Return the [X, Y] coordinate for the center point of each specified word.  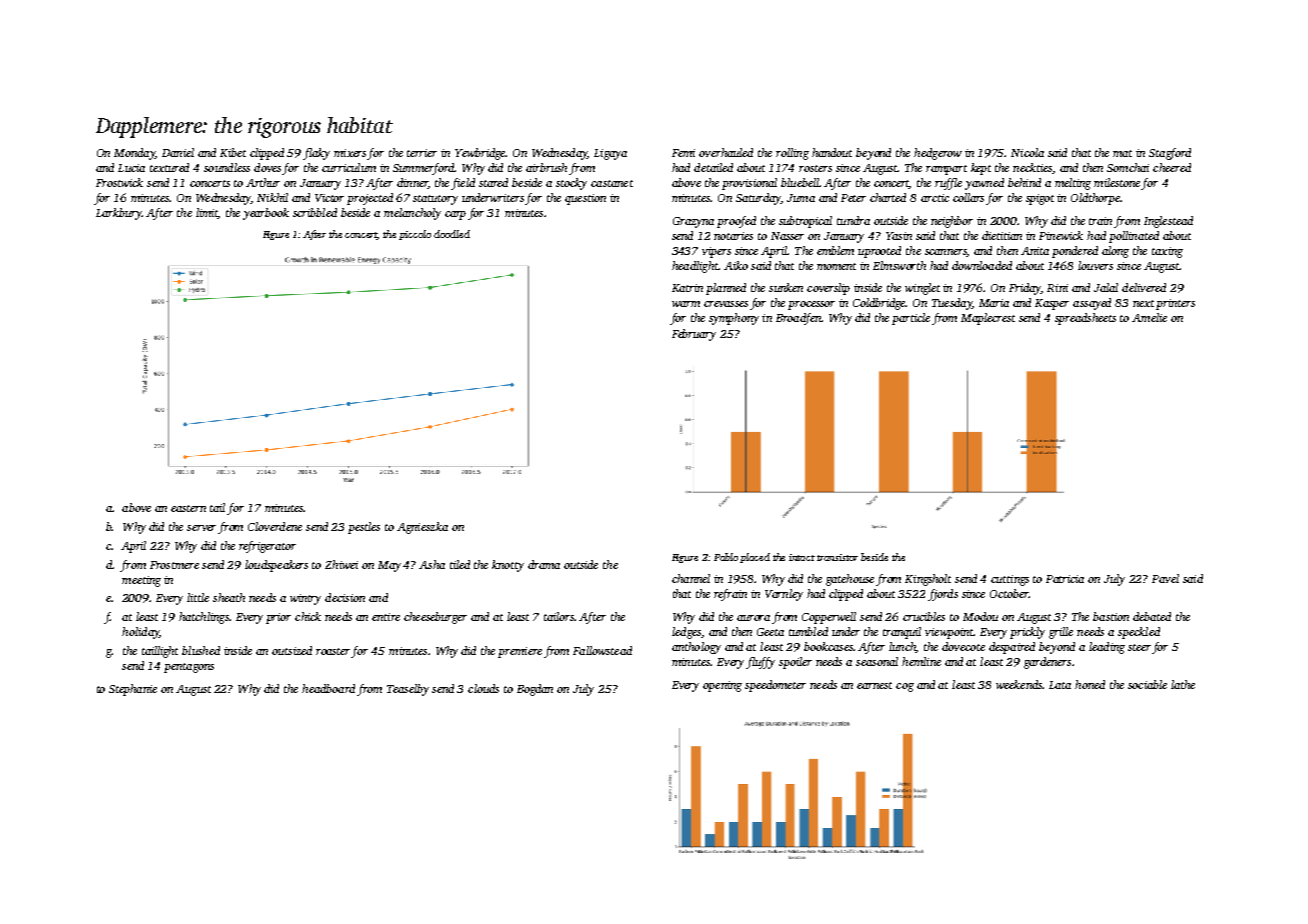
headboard [328, 688]
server [201, 528]
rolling [792, 154]
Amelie [1149, 317]
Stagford [1170, 154]
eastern [188, 508]
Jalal [1106, 287]
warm [686, 304]
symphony [734, 319]
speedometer [775, 686]
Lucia [131, 168]
